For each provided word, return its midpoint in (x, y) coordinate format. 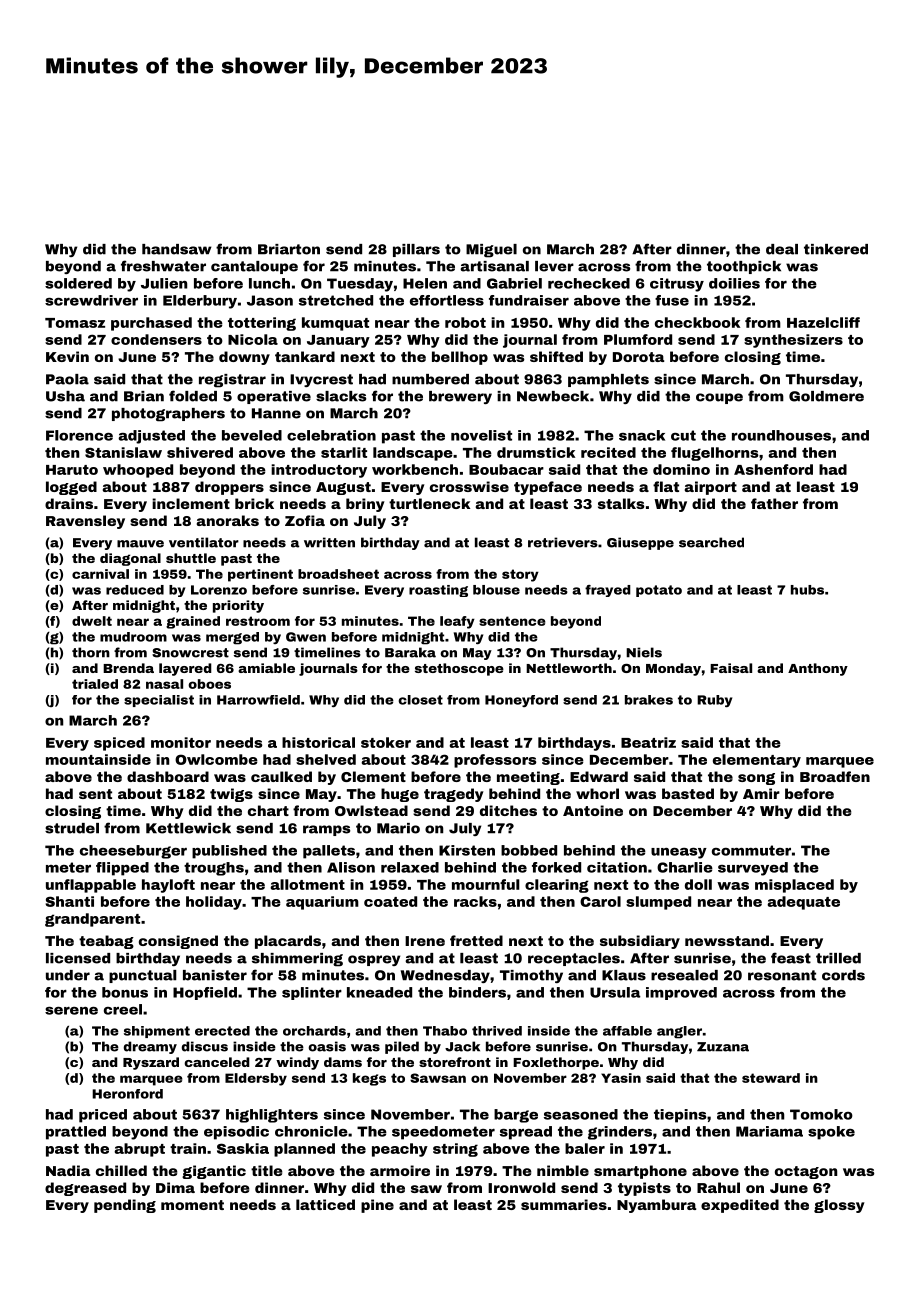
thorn (91, 652)
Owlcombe (216, 759)
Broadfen (835, 776)
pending (125, 1206)
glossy (839, 1206)
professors (495, 761)
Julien (164, 283)
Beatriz (648, 742)
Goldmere (826, 396)
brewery (460, 397)
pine (377, 1206)
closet (421, 700)
